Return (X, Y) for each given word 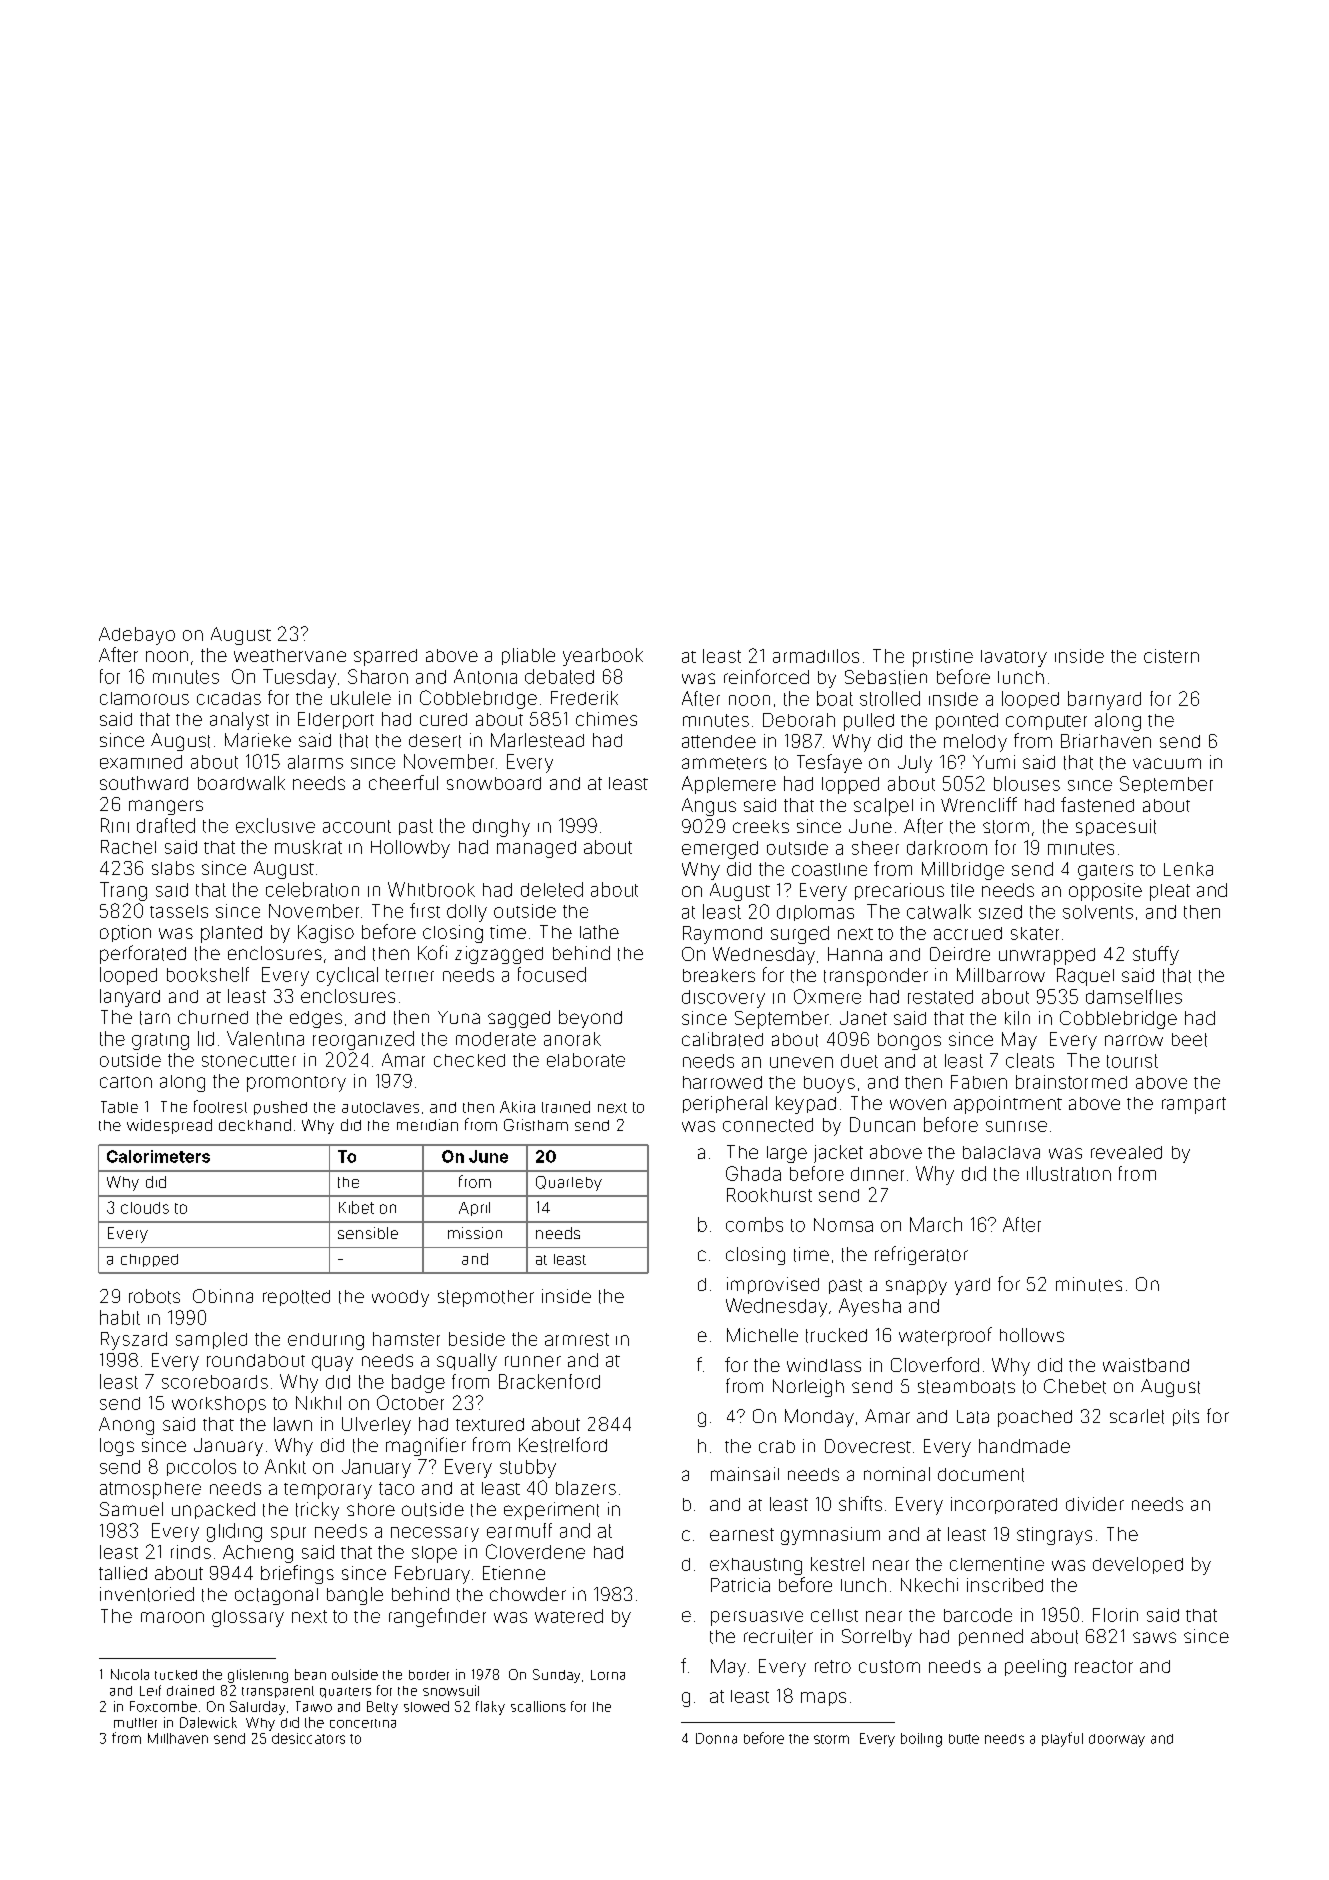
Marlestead (537, 740)
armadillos (816, 656)
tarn (155, 1018)
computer (1046, 722)
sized (1000, 912)
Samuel (131, 1509)
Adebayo (137, 636)
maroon (172, 1617)
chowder (528, 1594)
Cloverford (935, 1364)
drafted (166, 825)
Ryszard (134, 1341)
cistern (1171, 656)
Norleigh (808, 1388)
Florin (1115, 1615)
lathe (599, 932)
